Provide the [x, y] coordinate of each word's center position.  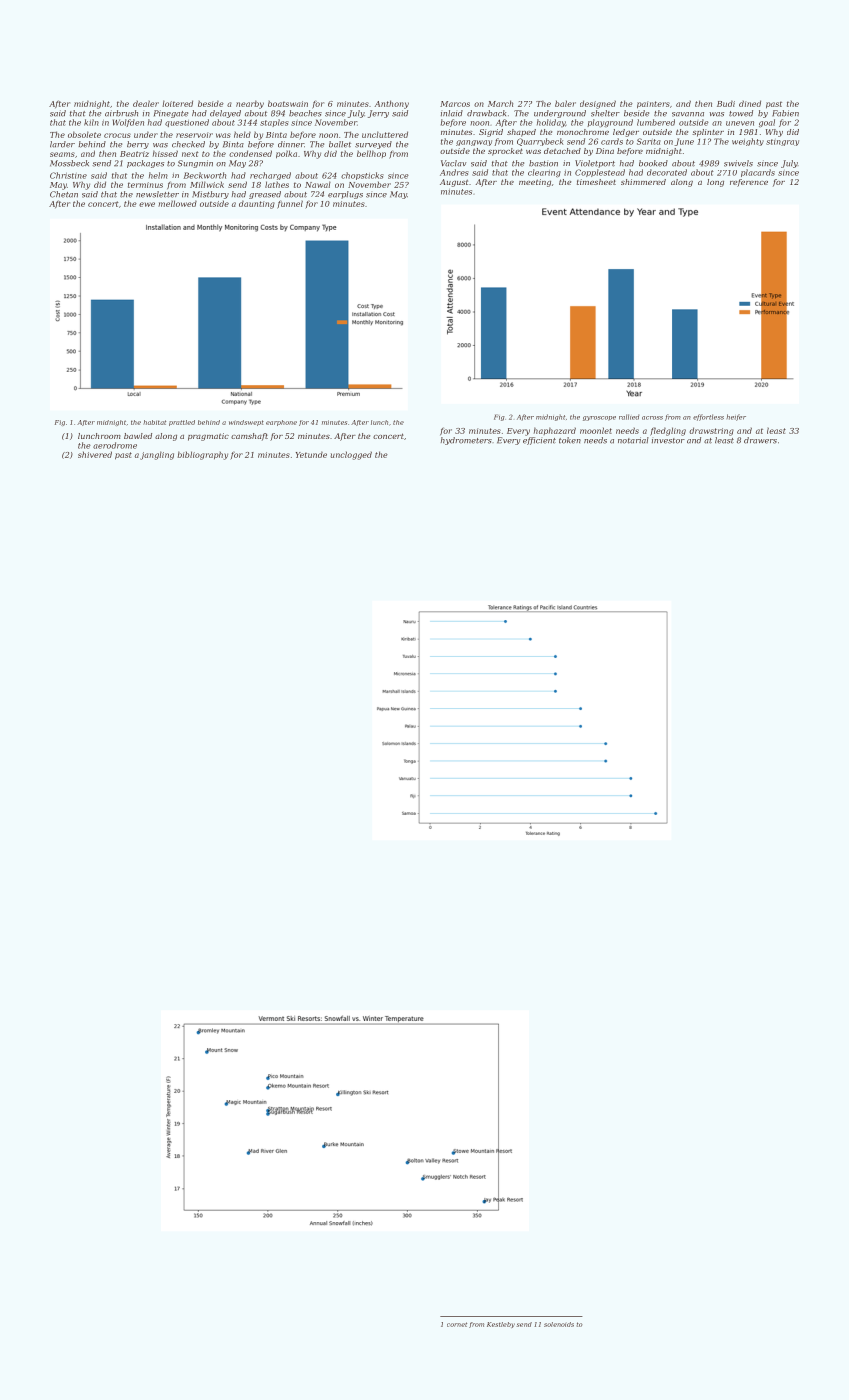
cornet [457, 1324]
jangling [157, 455]
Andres [454, 172]
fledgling [668, 431]
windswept [246, 423]
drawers [760, 440]
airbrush [121, 113]
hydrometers [466, 441]
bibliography [202, 455]
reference [749, 183]
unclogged [351, 455]
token [570, 440]
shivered [95, 454]
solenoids [559, 1324]
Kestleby [501, 1325]
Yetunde [311, 454]
